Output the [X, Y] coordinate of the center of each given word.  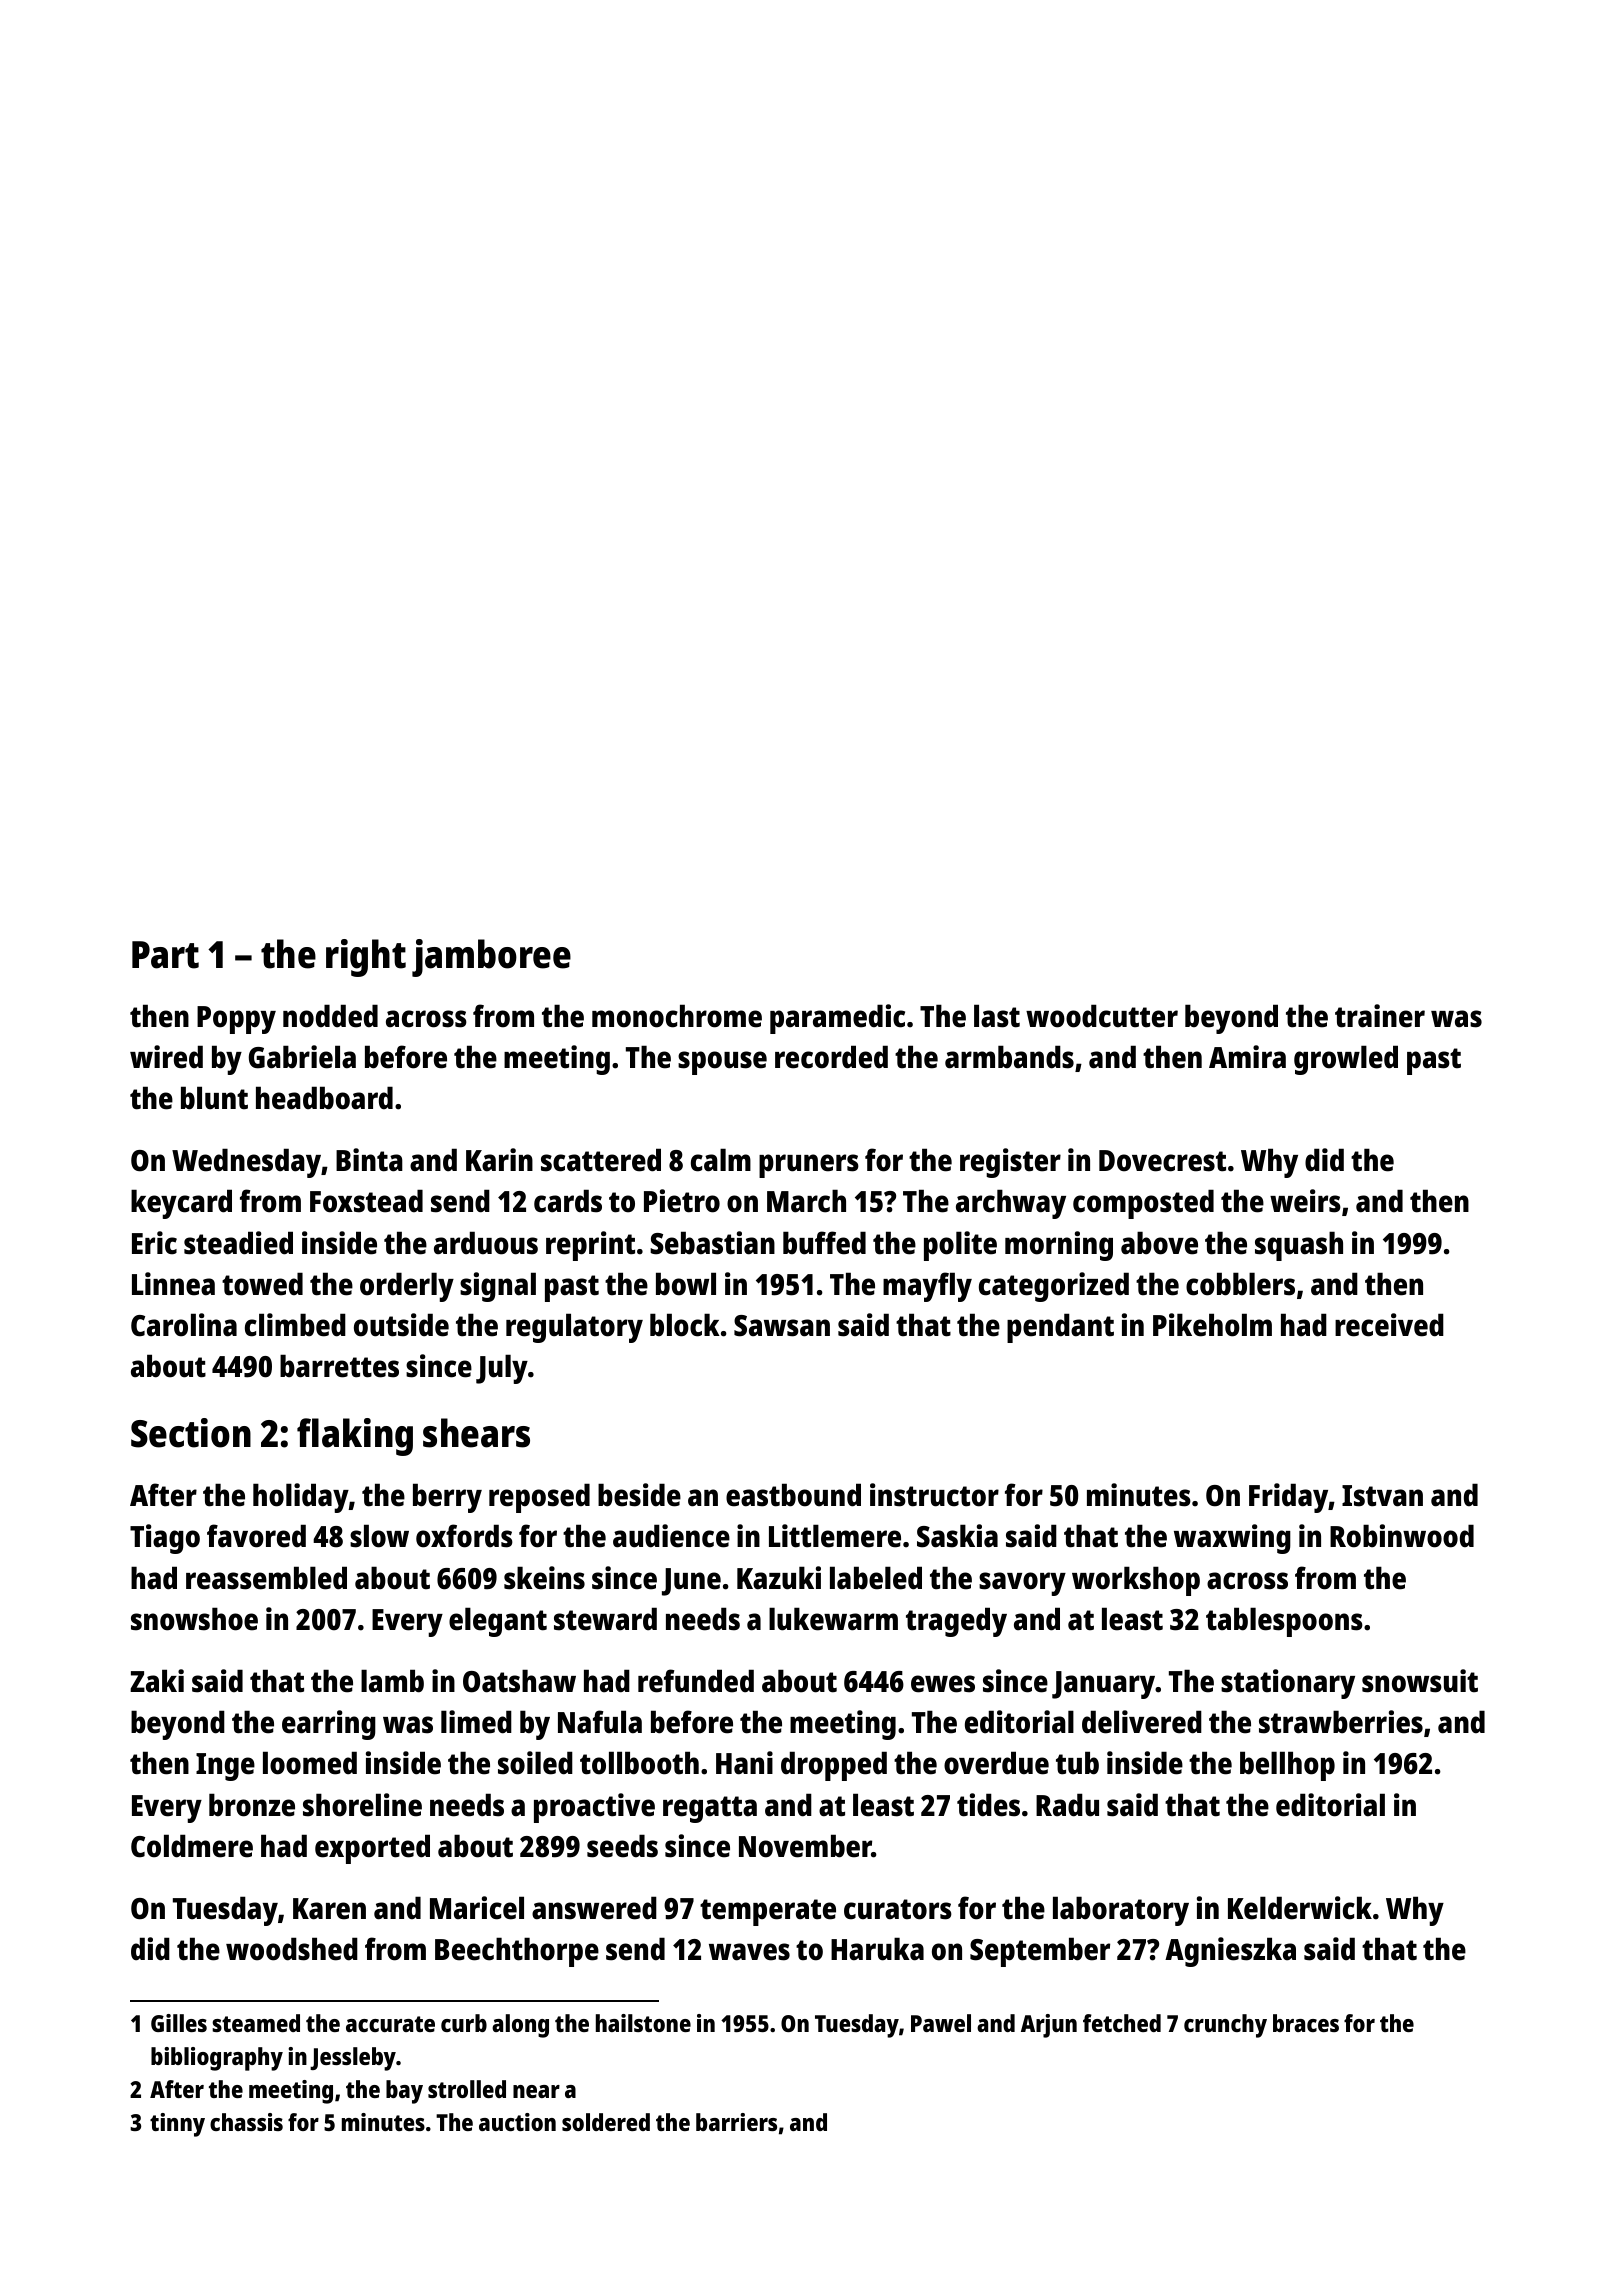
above [1159, 1243]
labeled [876, 1578]
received [1389, 1325]
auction [517, 2122]
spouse [722, 1063]
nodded [330, 1016]
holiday [301, 1498]
